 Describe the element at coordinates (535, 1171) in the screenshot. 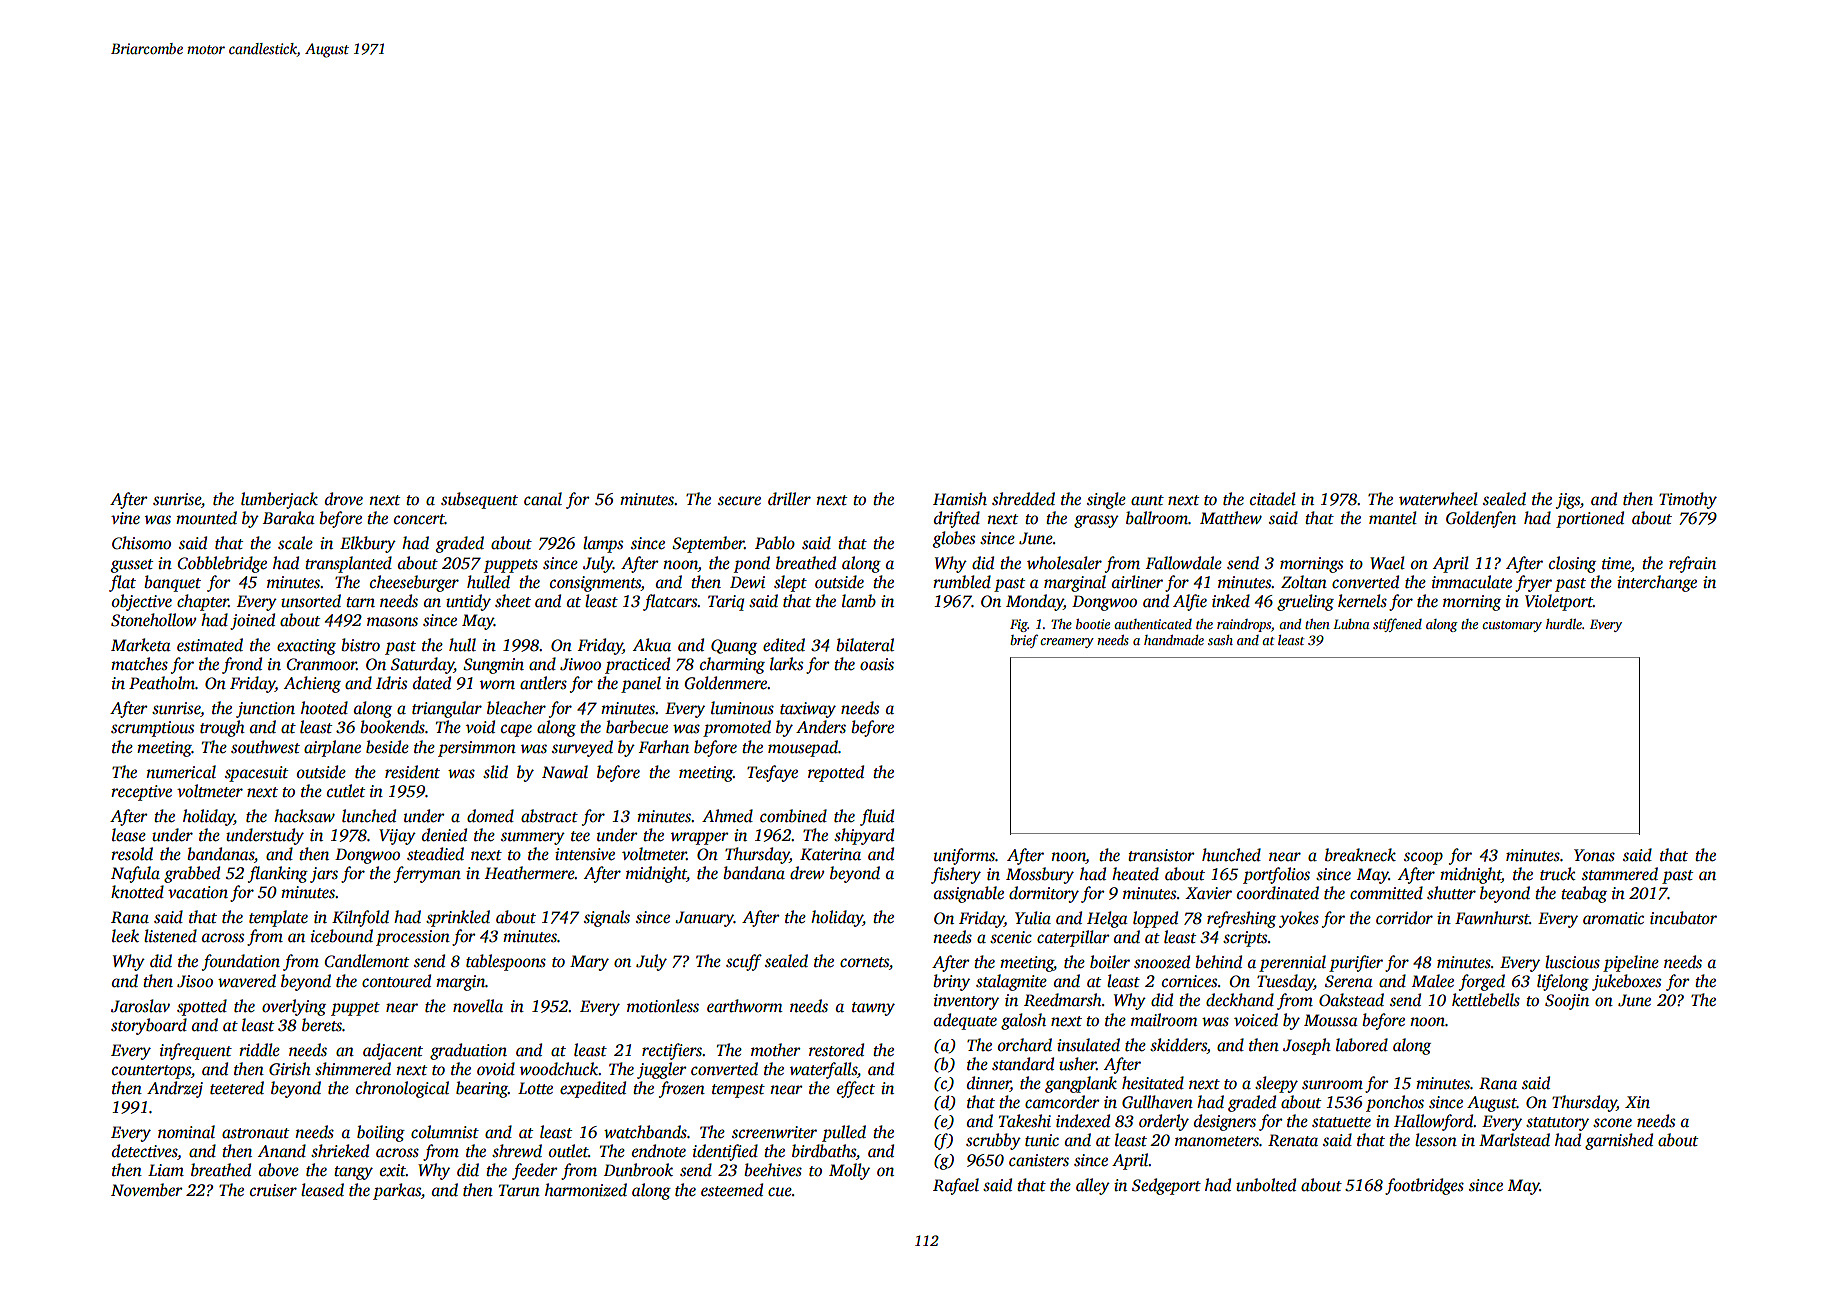

I see `feeder` at that location.
